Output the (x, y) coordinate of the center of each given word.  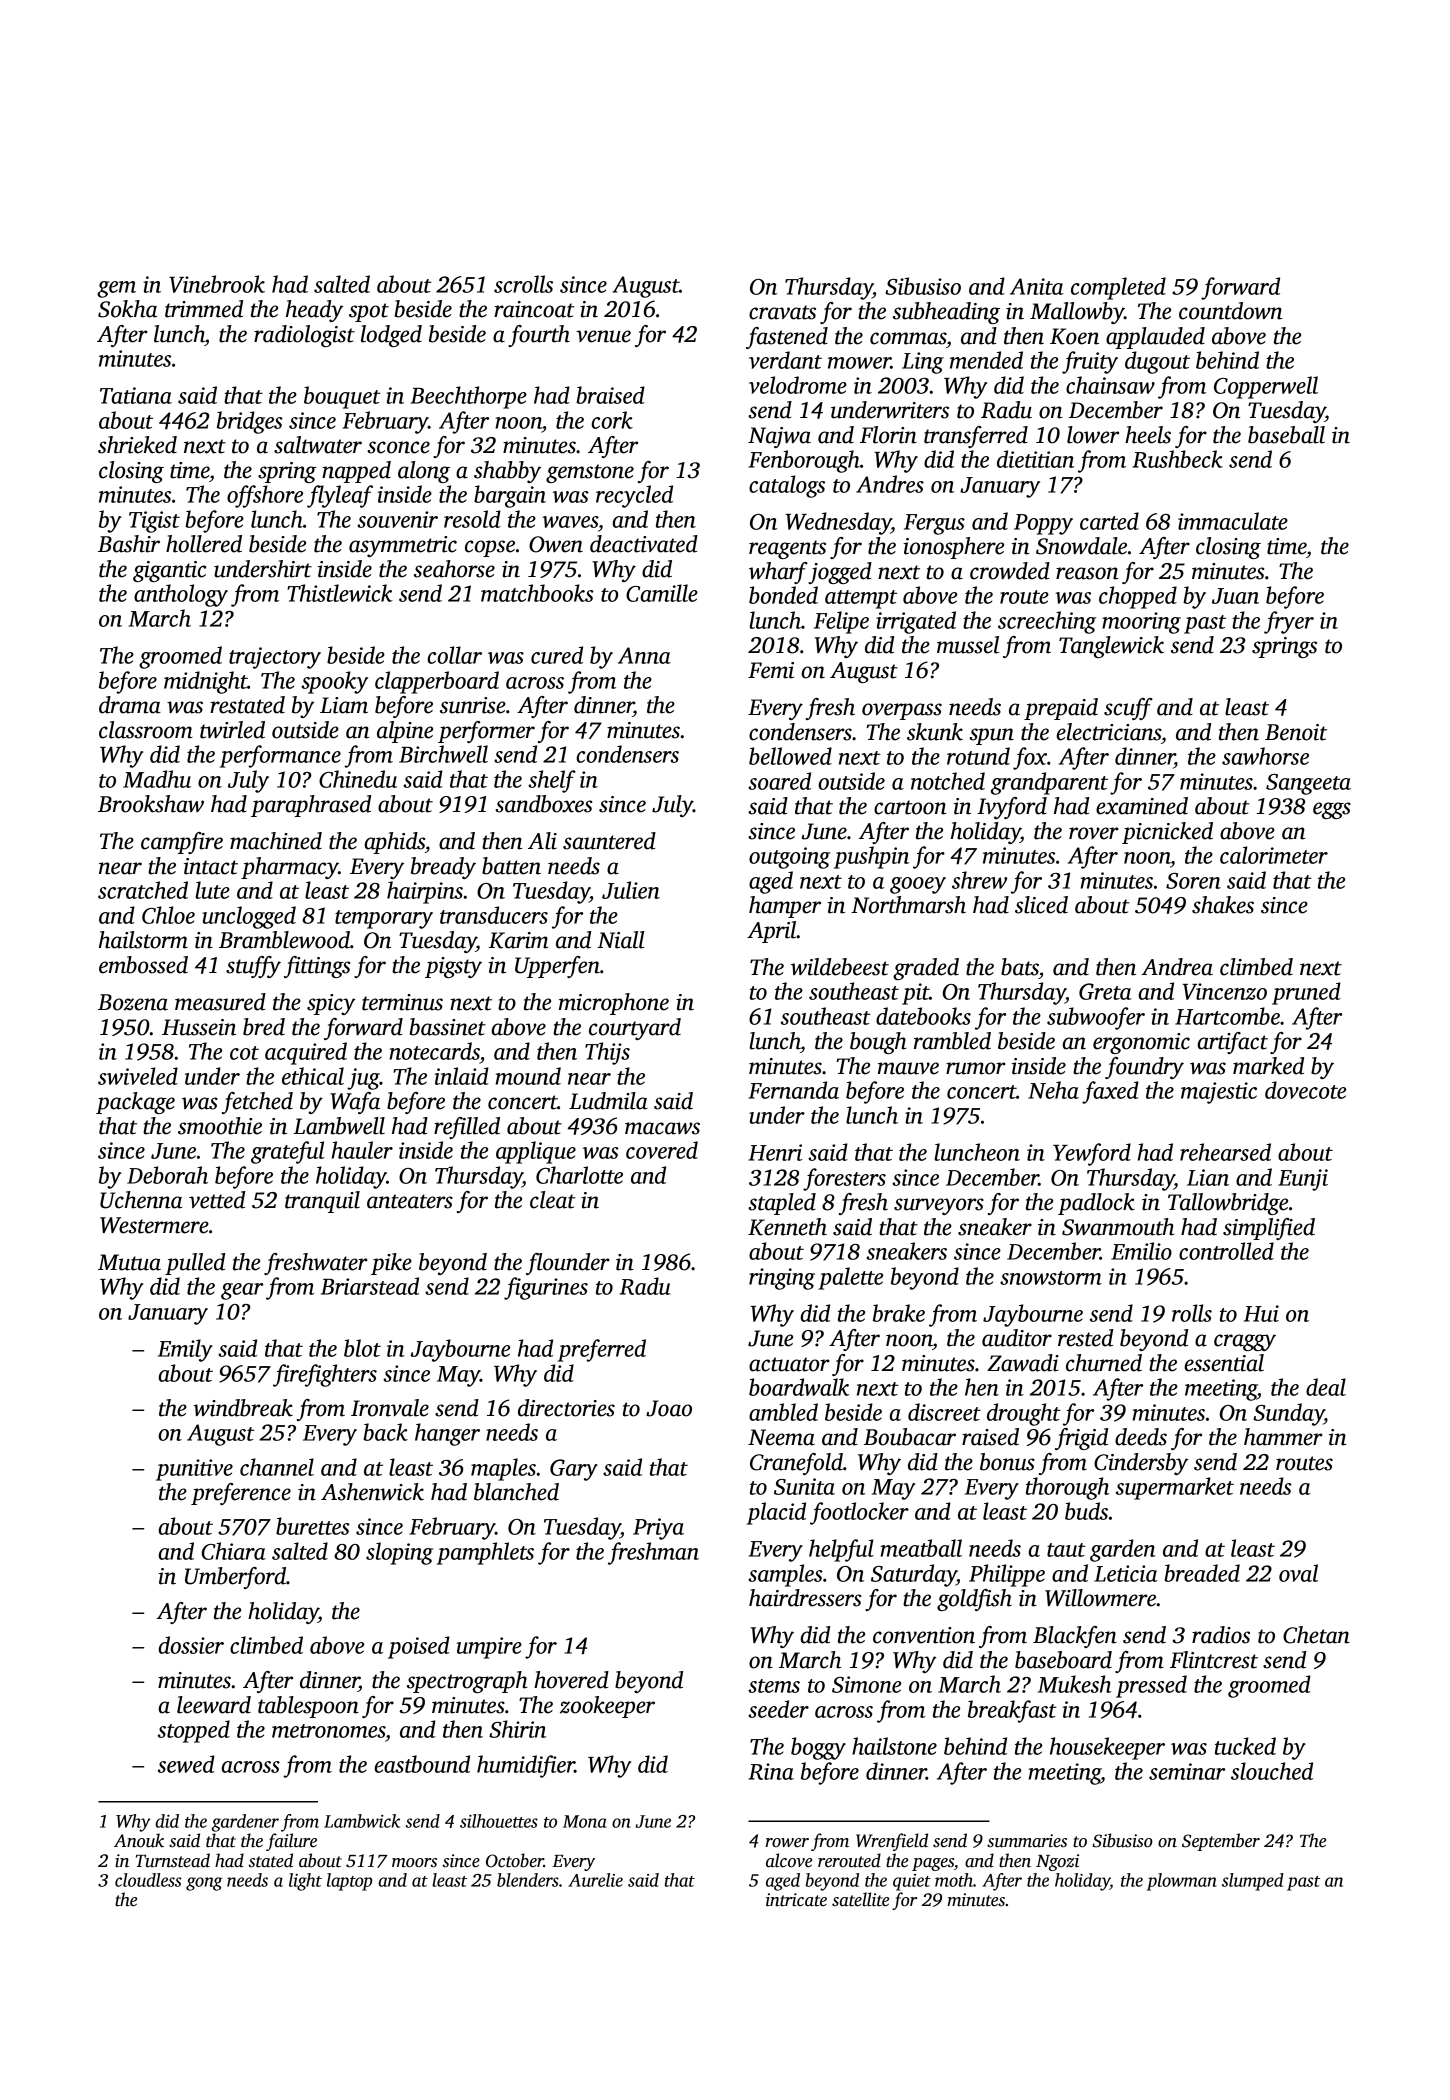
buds (1086, 1511)
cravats (782, 312)
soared (779, 781)
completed (1118, 288)
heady (314, 311)
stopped (194, 1731)
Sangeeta (1308, 784)
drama (130, 705)
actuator (789, 1364)
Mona (585, 1821)
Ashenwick (372, 1492)
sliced (1041, 905)
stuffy (253, 967)
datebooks (923, 1016)
